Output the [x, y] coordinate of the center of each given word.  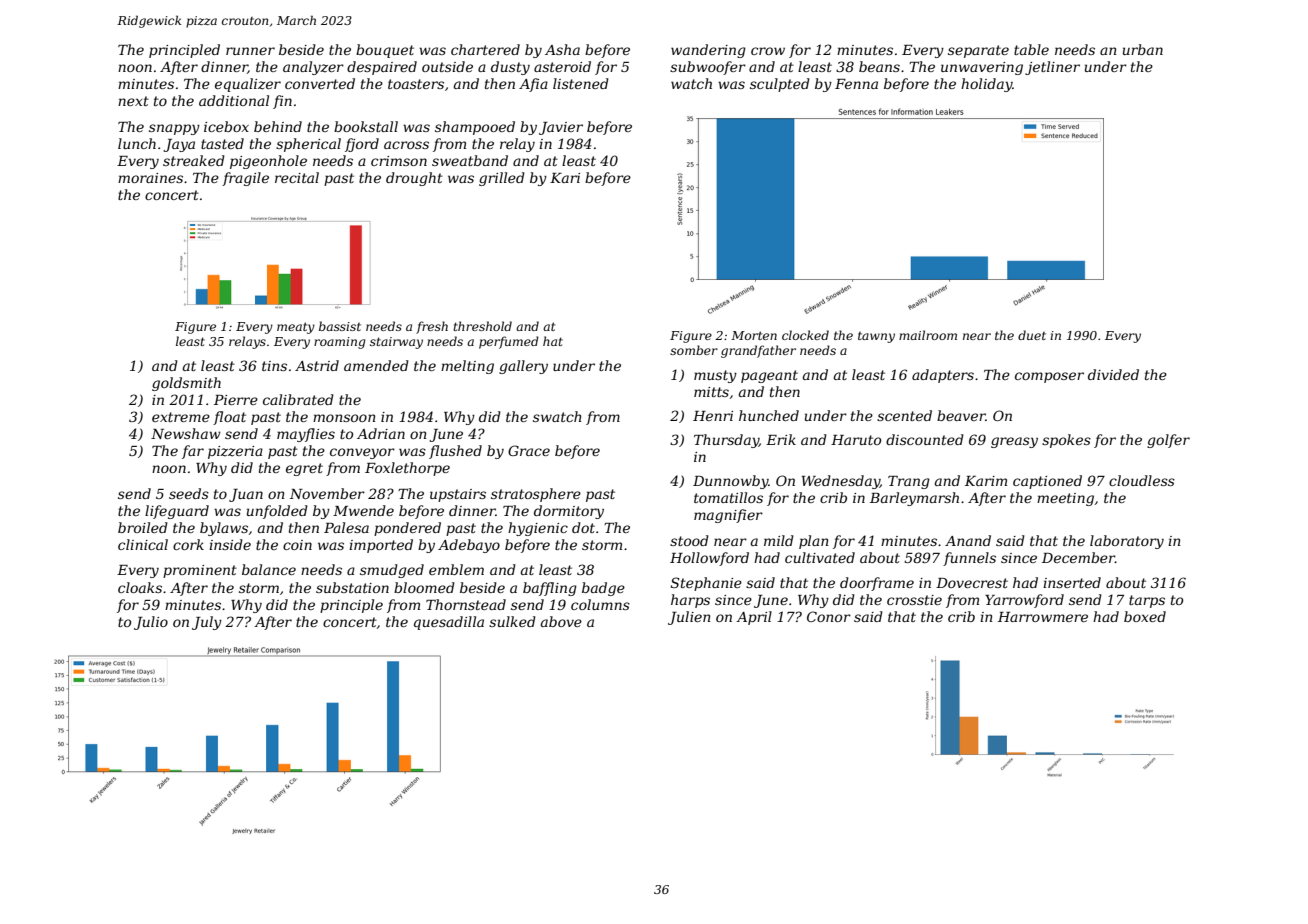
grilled [502, 179]
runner [250, 51]
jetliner [1052, 68]
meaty [296, 328]
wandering [708, 51]
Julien [689, 618]
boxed [1145, 616]
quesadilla [449, 623]
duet [1032, 335]
